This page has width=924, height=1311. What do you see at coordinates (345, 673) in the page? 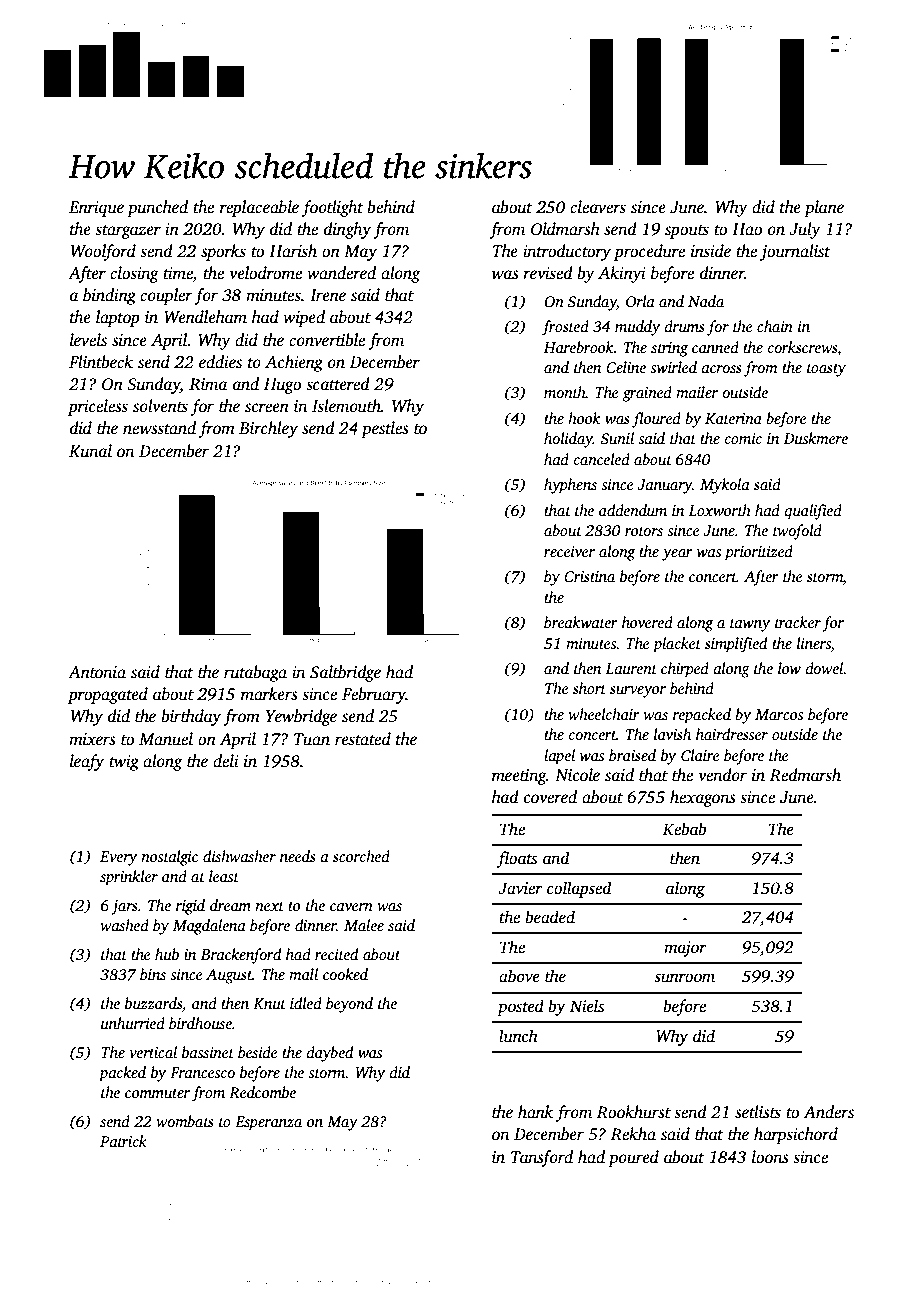
I see `Saltbridge` at bounding box center [345, 673].
